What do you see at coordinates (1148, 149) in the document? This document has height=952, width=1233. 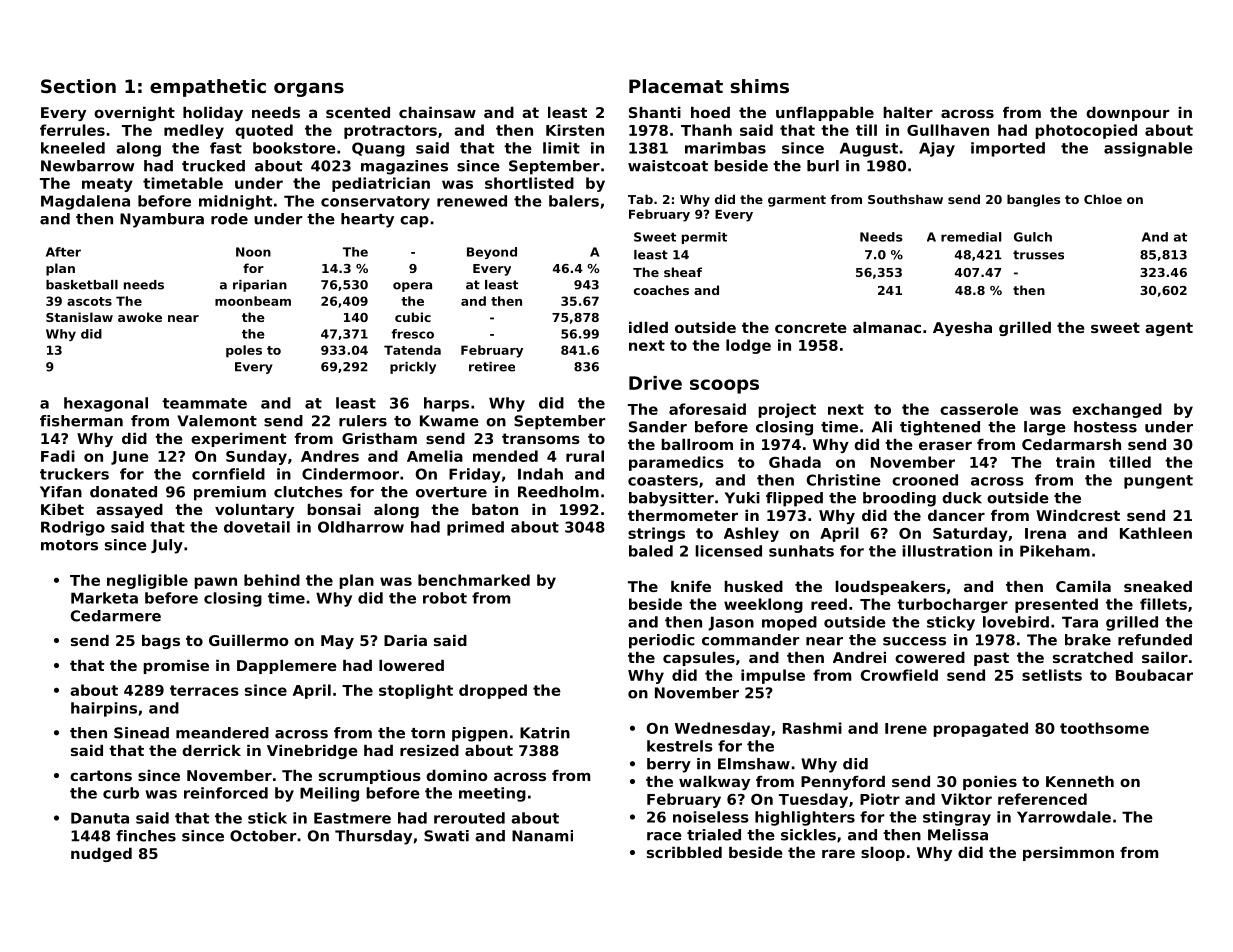 I see `assignable` at bounding box center [1148, 149].
